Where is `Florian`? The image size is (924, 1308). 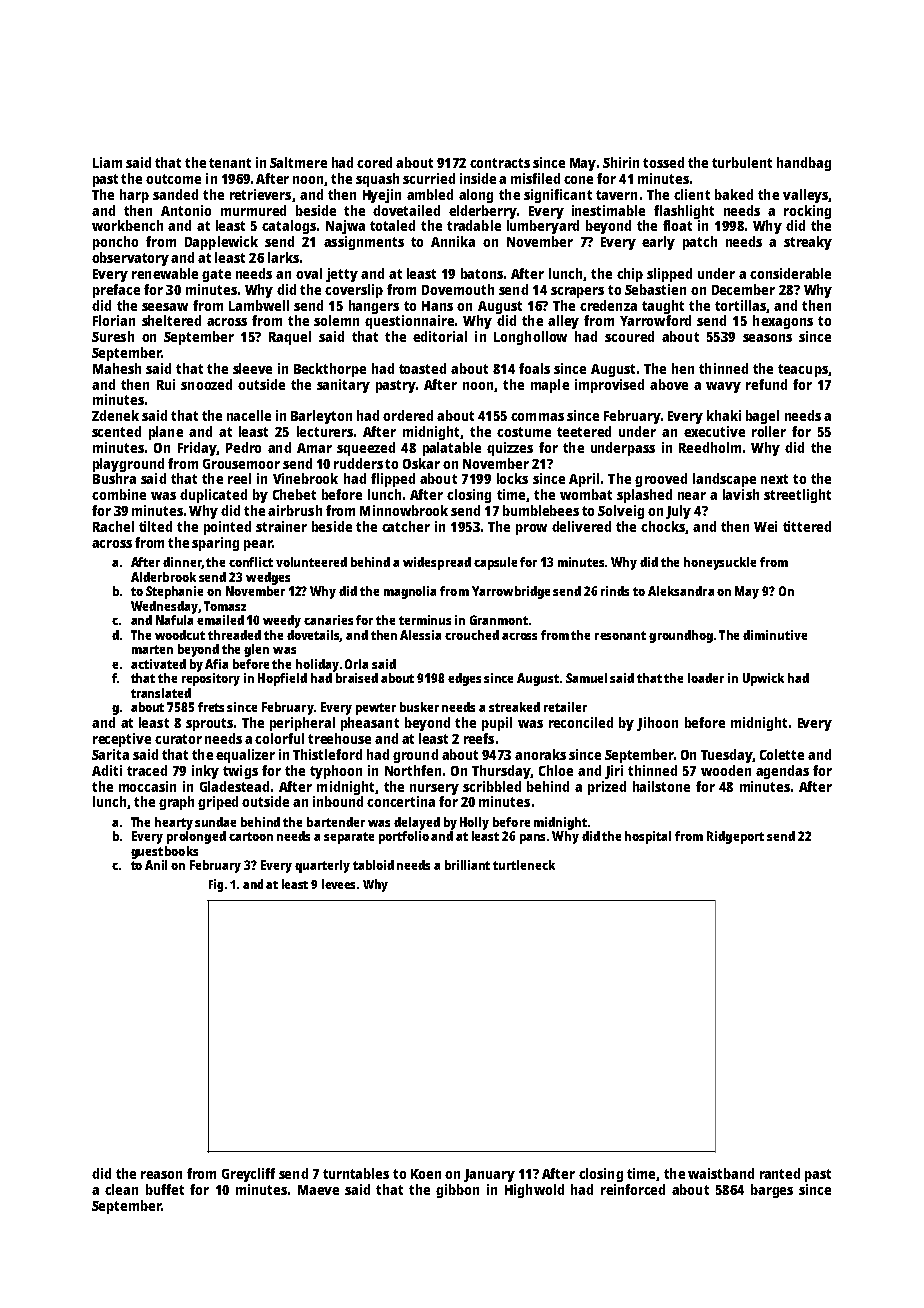 Florian is located at coordinates (114, 320).
